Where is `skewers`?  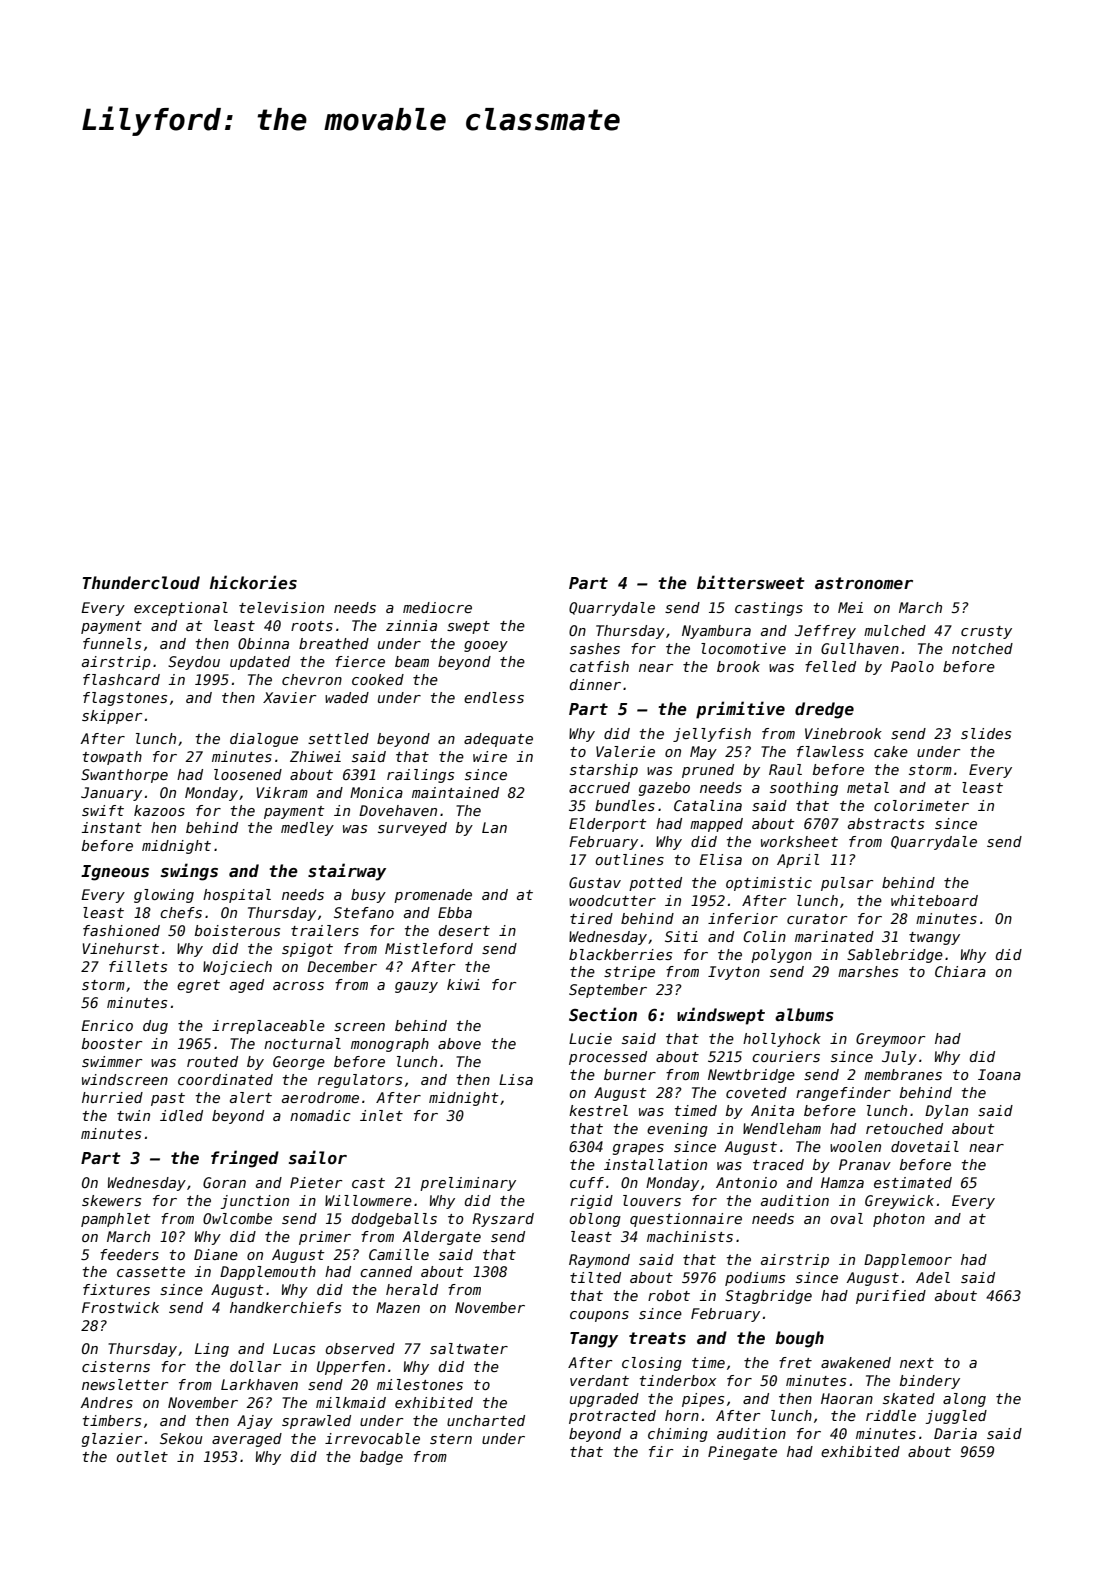 skewers is located at coordinates (111, 1200).
